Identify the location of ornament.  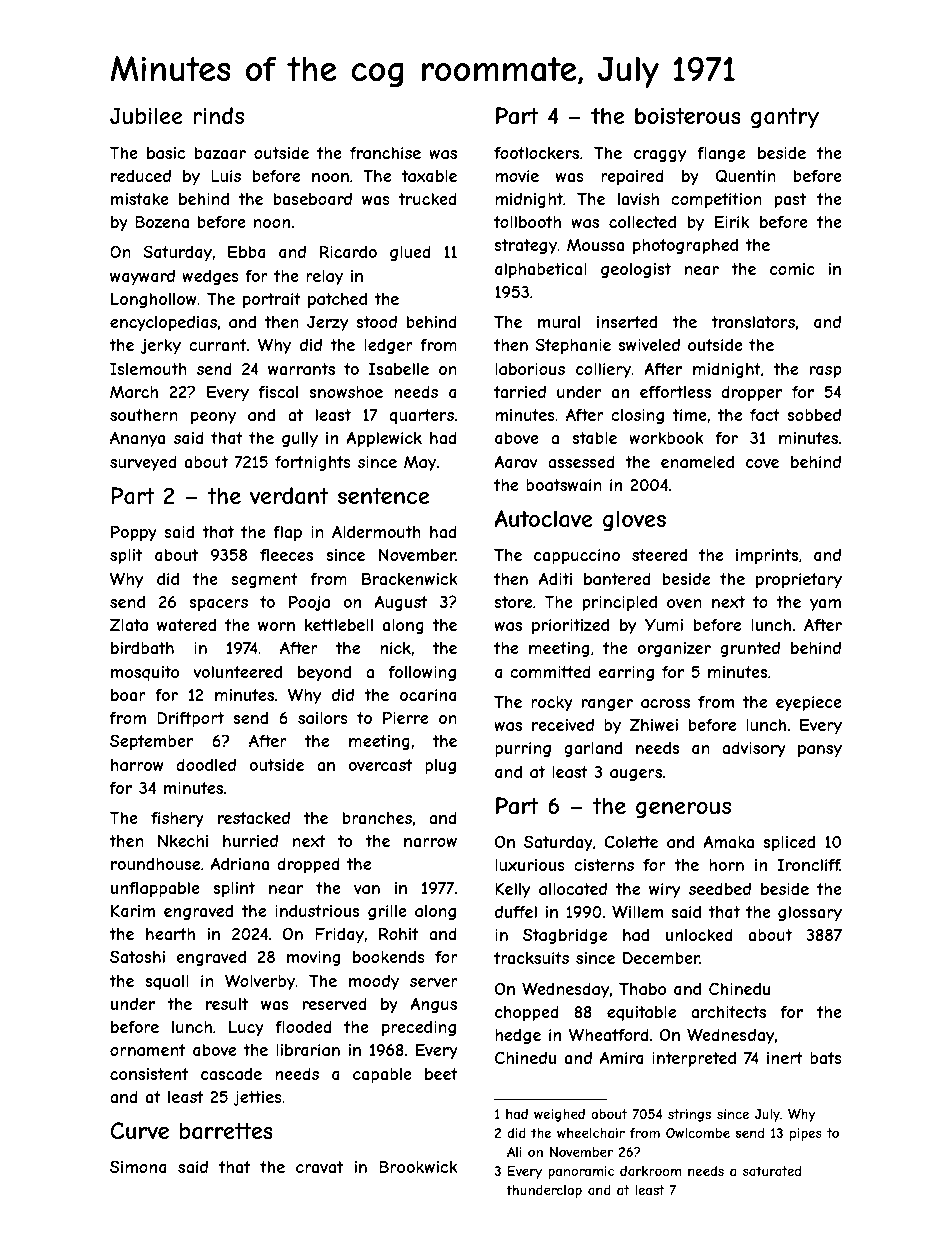
(148, 1050).
